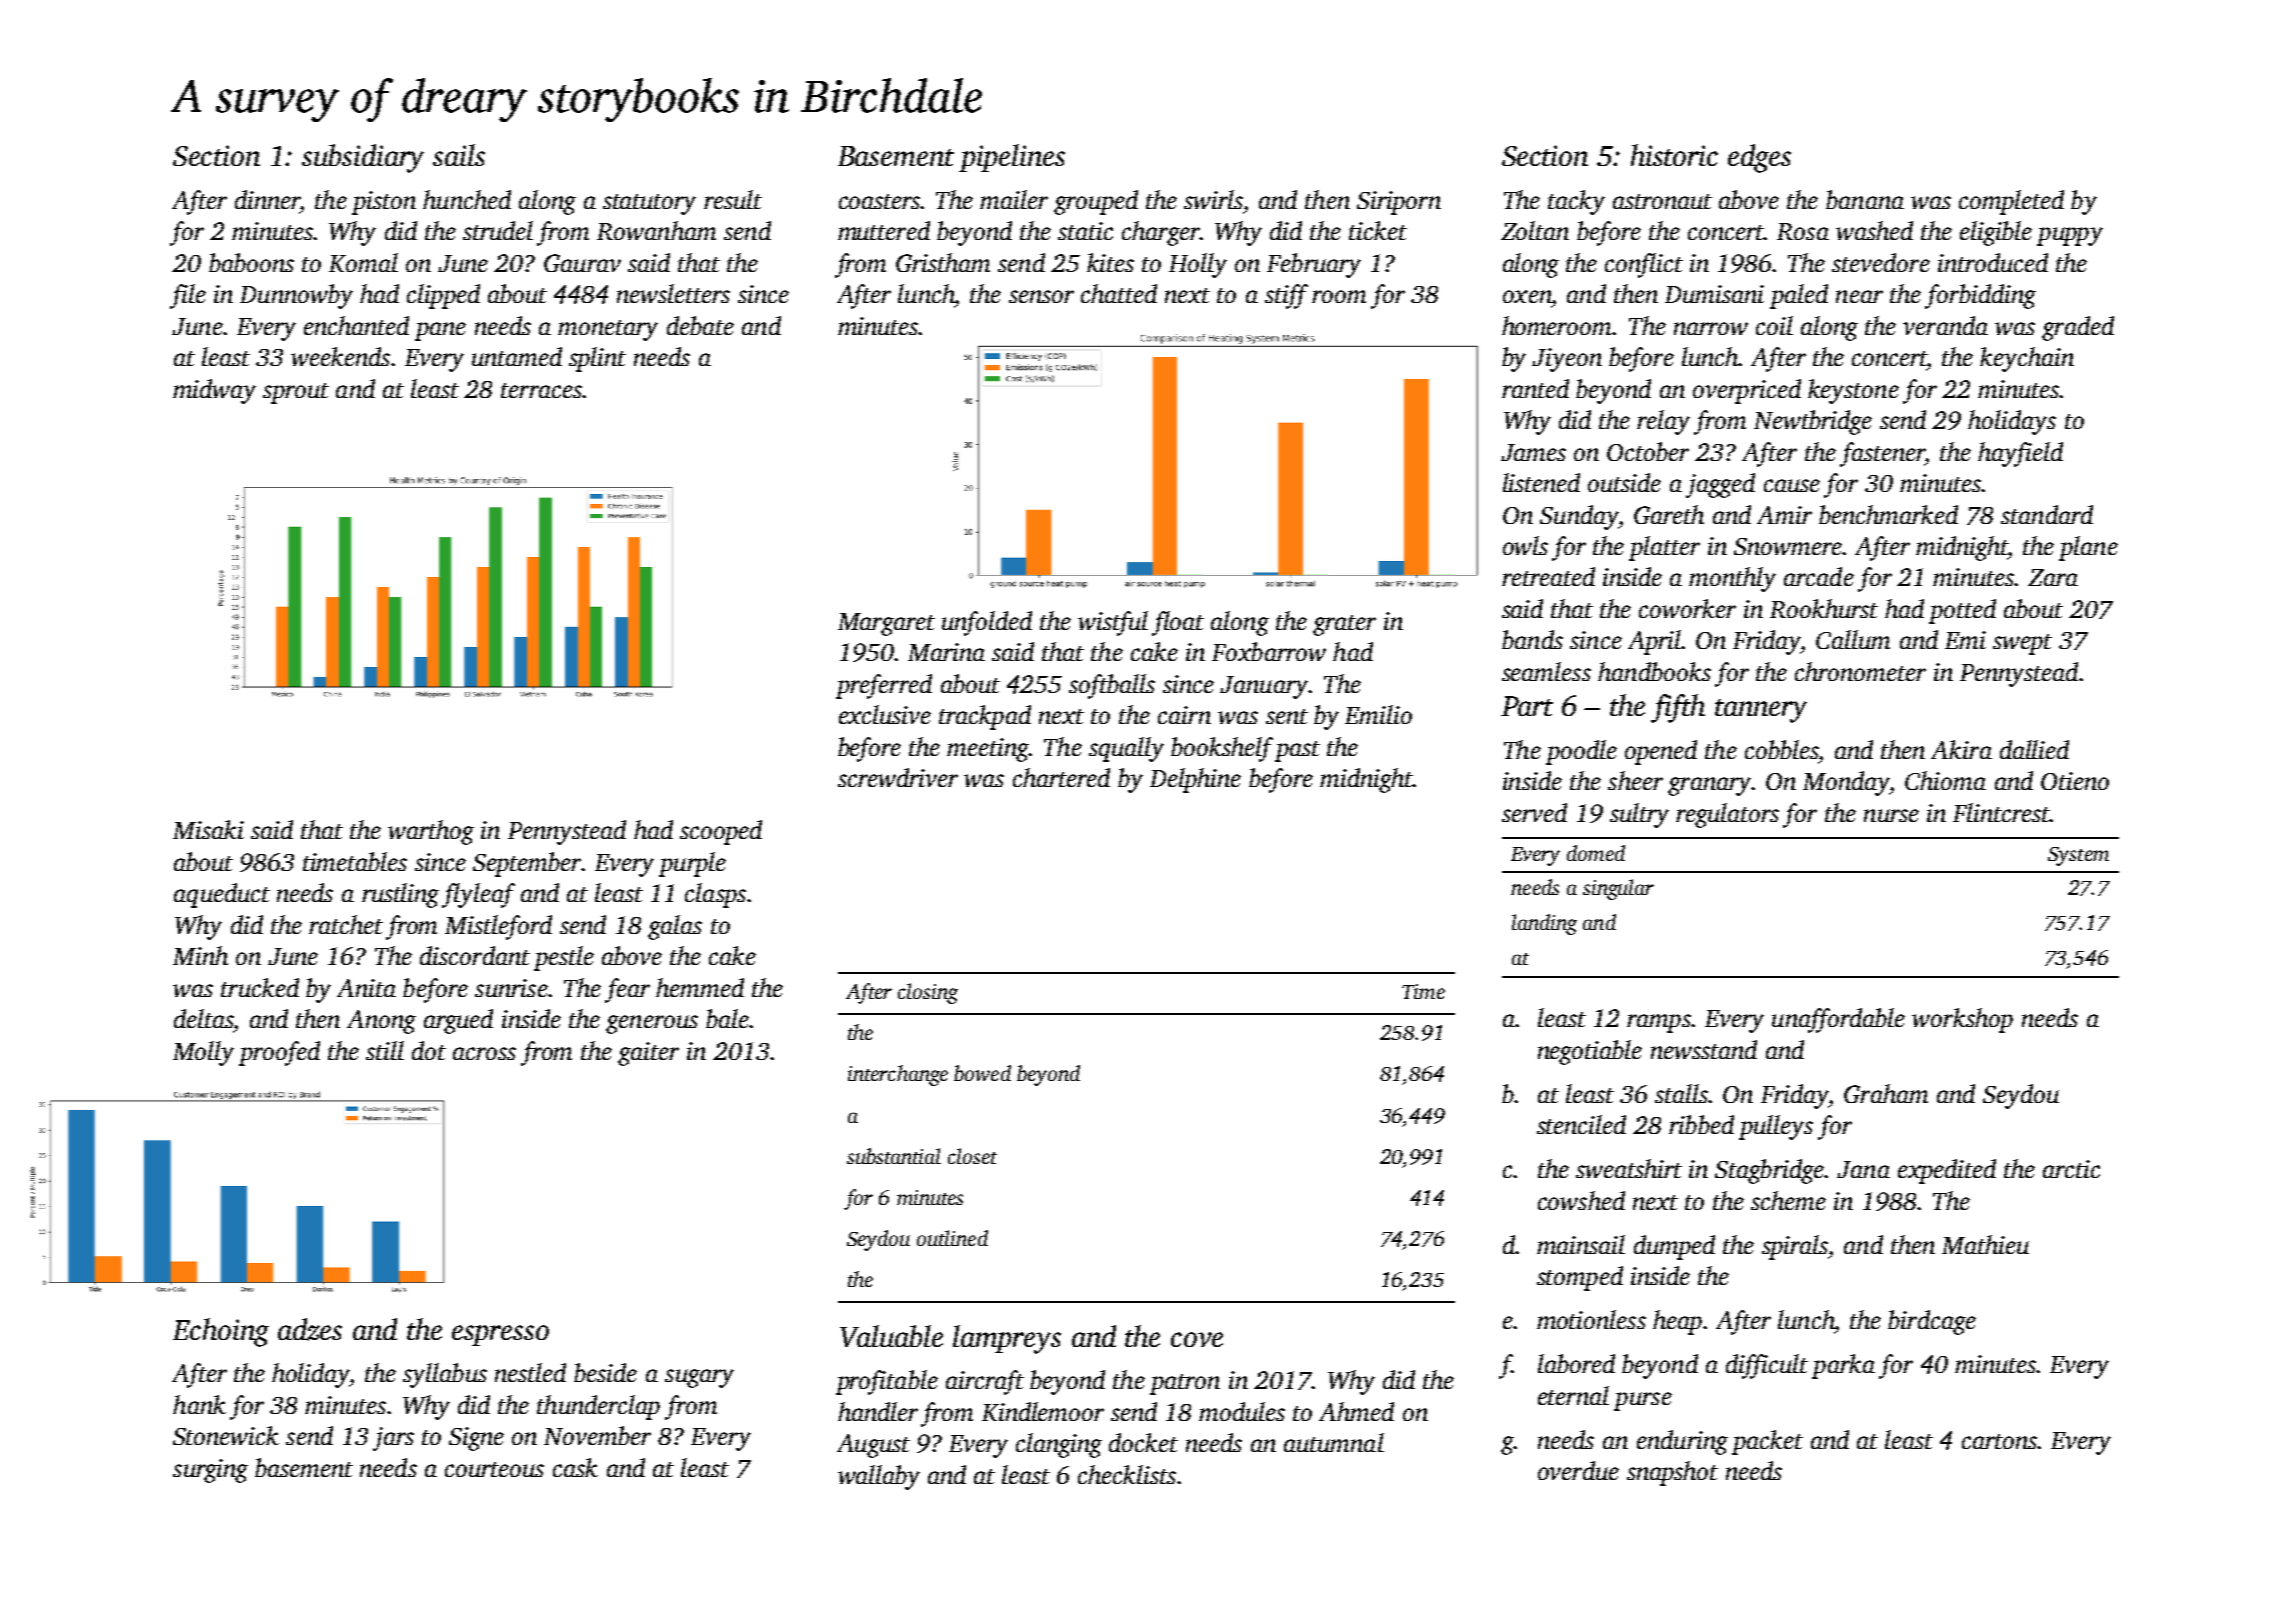 The height and width of the image is (1620, 2292). What do you see at coordinates (2053, 577) in the image?
I see `Zara` at bounding box center [2053, 577].
